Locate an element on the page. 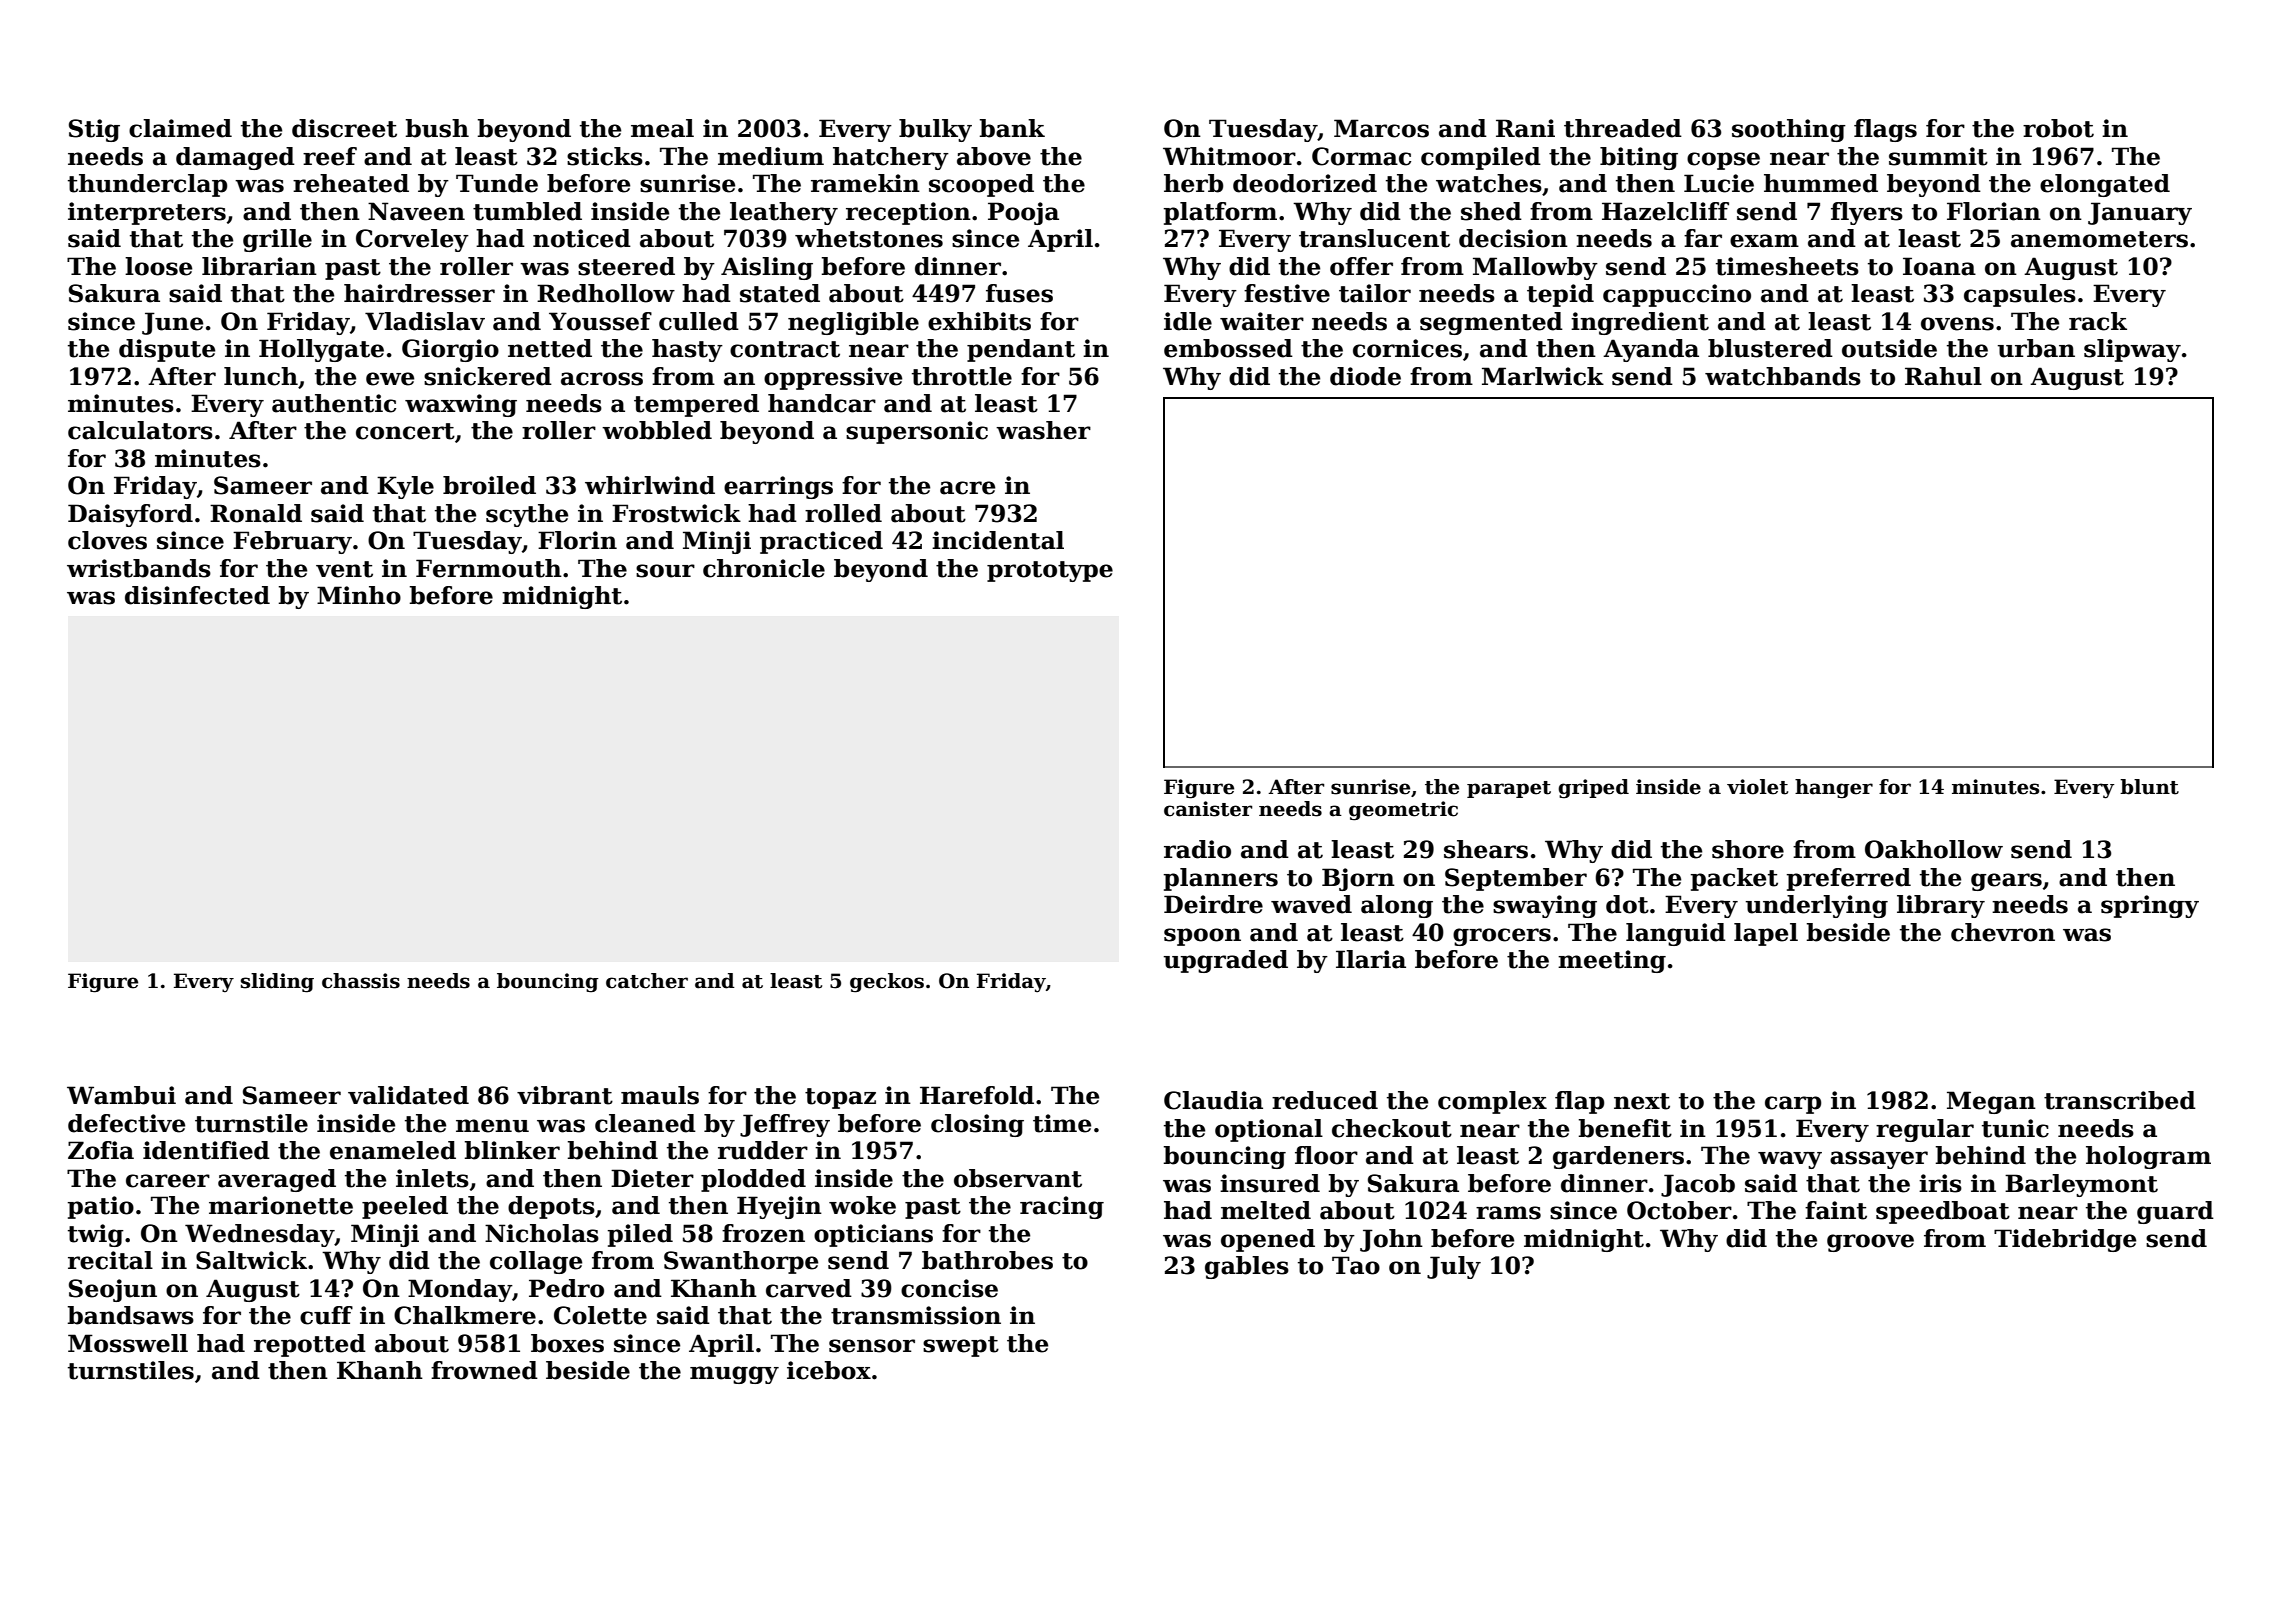 The image size is (2282, 1614). disinfected is located at coordinates (197, 595).
